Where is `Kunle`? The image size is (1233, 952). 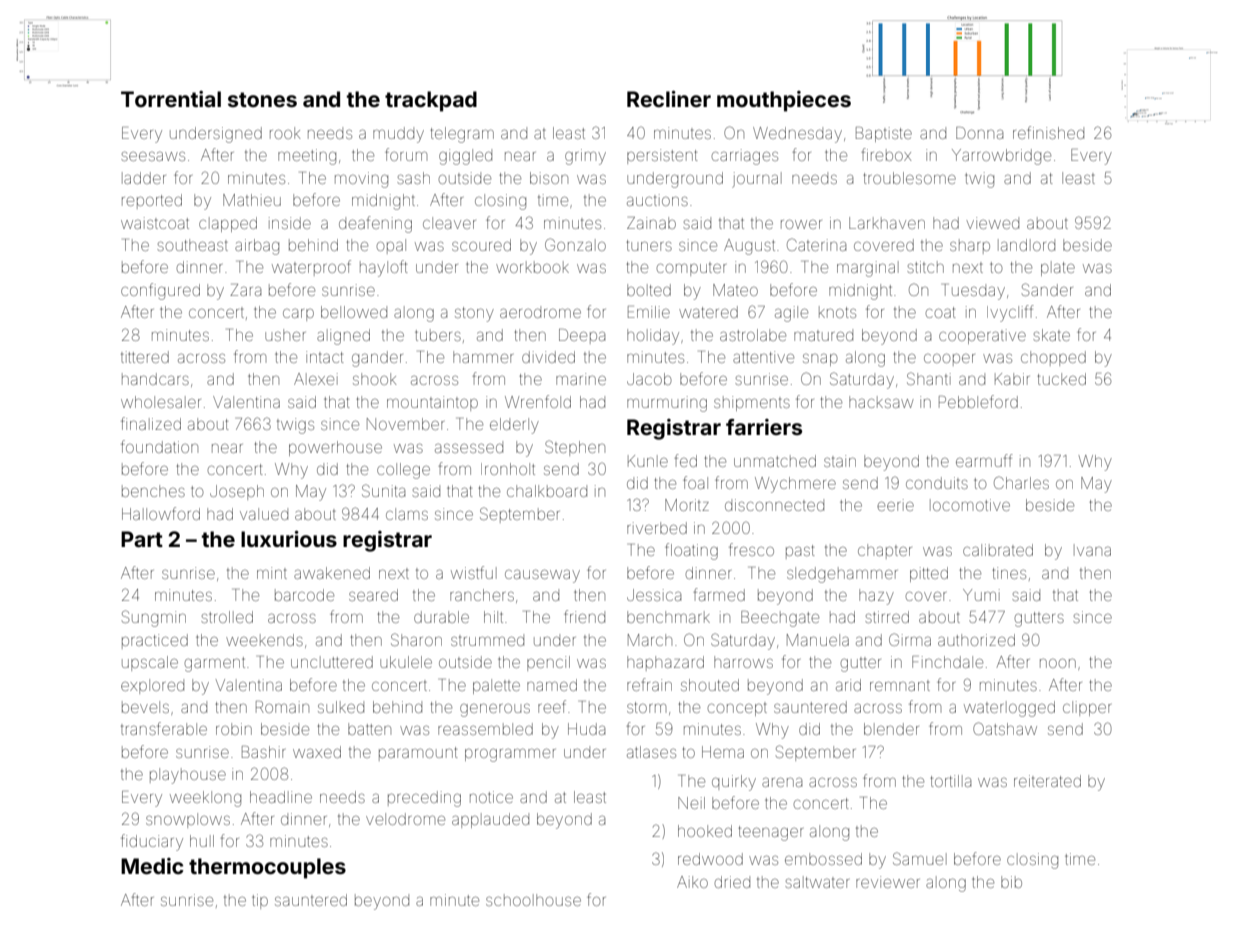
Kunle is located at coordinates (648, 461).
